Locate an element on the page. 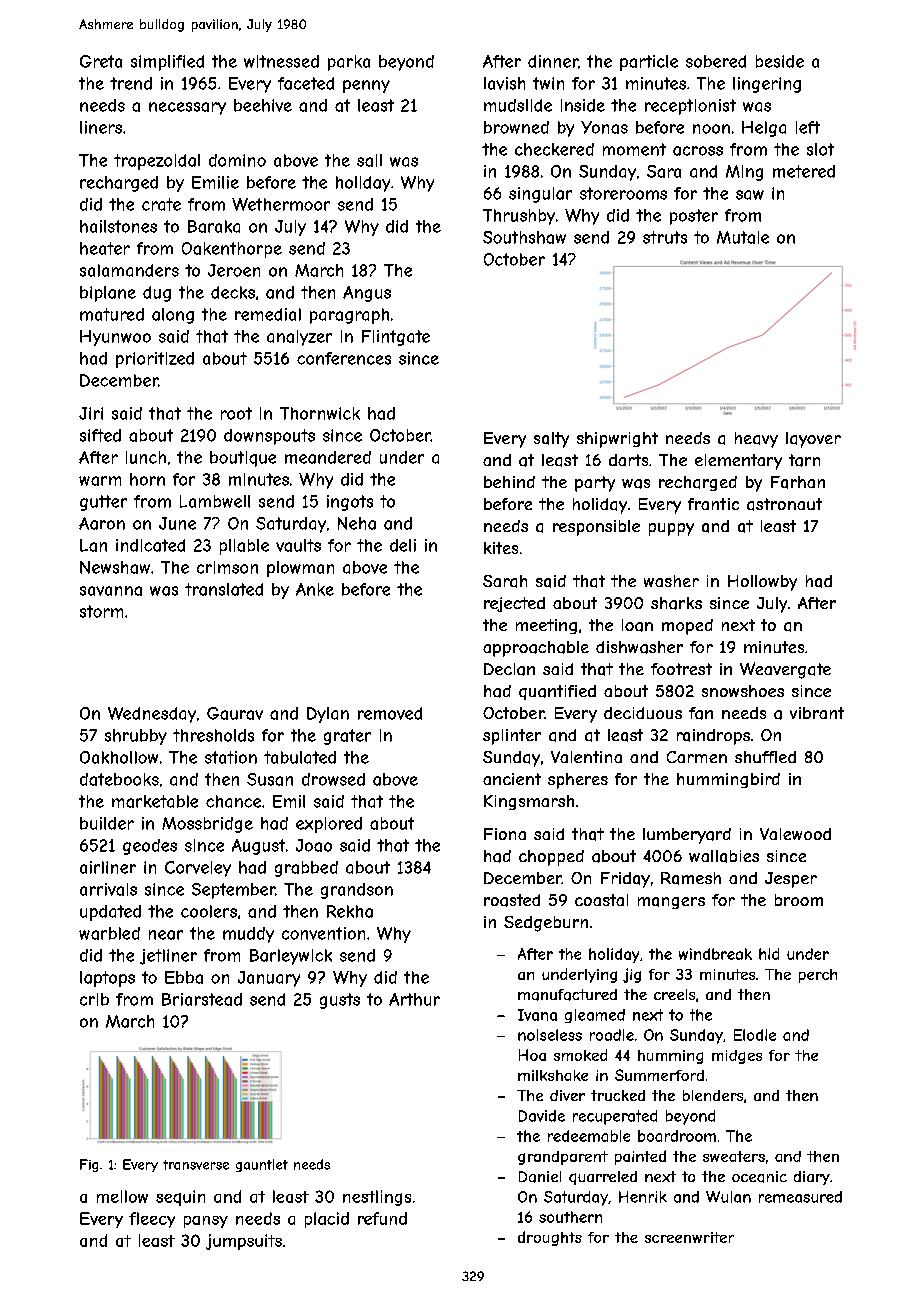 The image size is (924, 1308). dinner is located at coordinates (553, 61).
